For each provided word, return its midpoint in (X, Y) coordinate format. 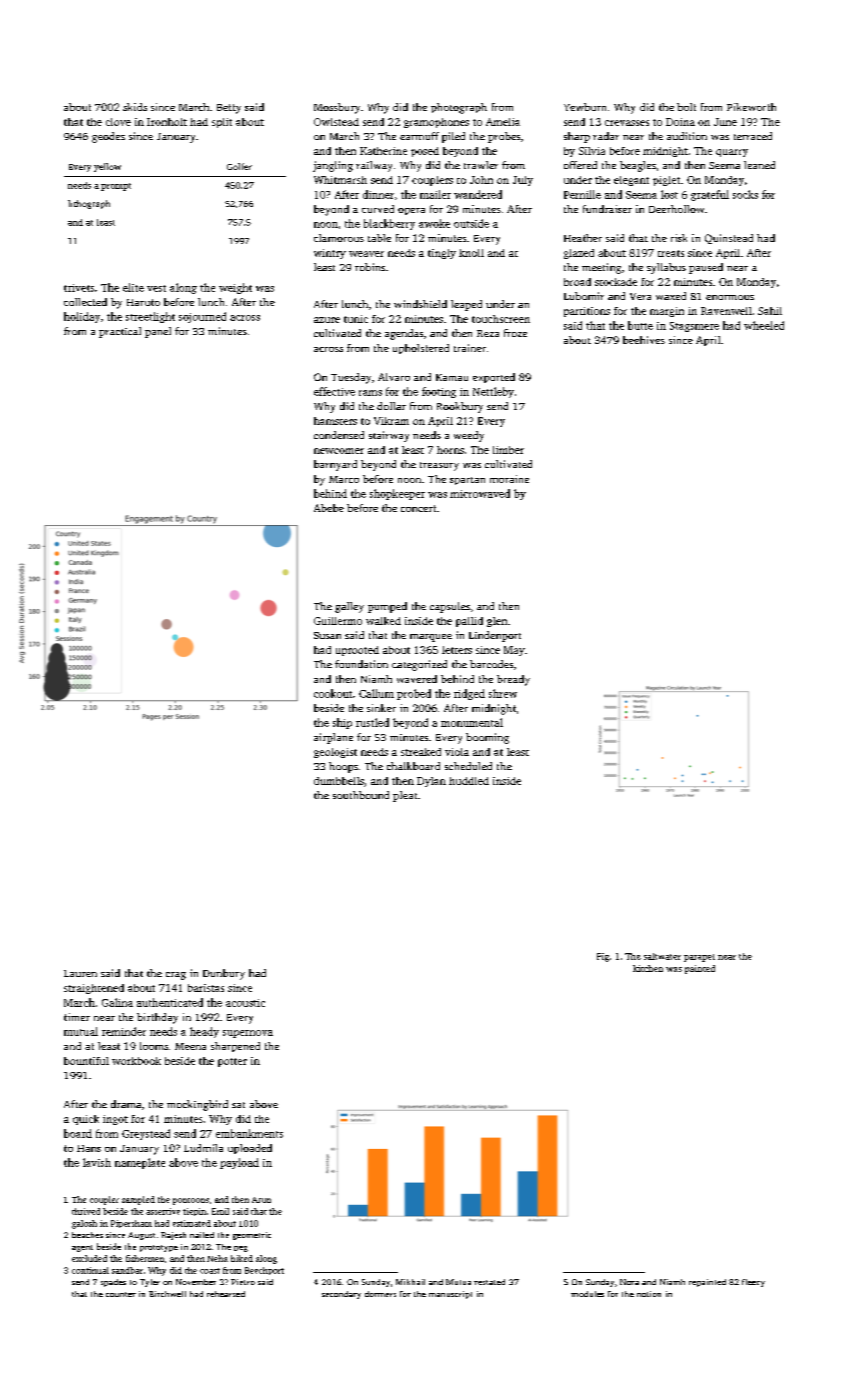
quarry (732, 153)
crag (176, 976)
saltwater (662, 956)
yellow (107, 167)
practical (120, 332)
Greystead (146, 1134)
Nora (629, 1282)
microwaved (480, 493)
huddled (469, 781)
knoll (471, 253)
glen (497, 622)
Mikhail (410, 1282)
